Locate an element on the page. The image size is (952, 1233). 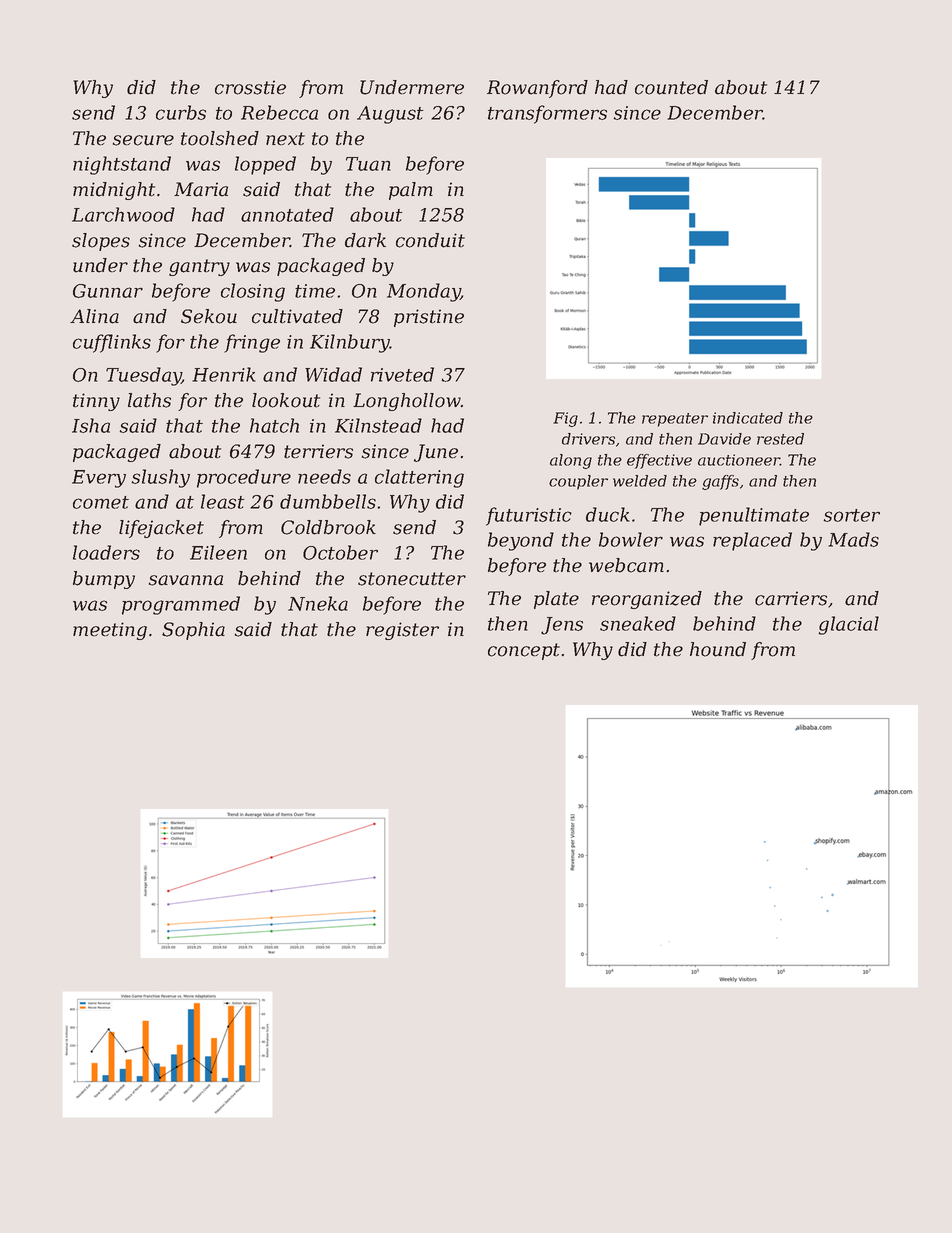
conduit is located at coordinates (430, 240).
